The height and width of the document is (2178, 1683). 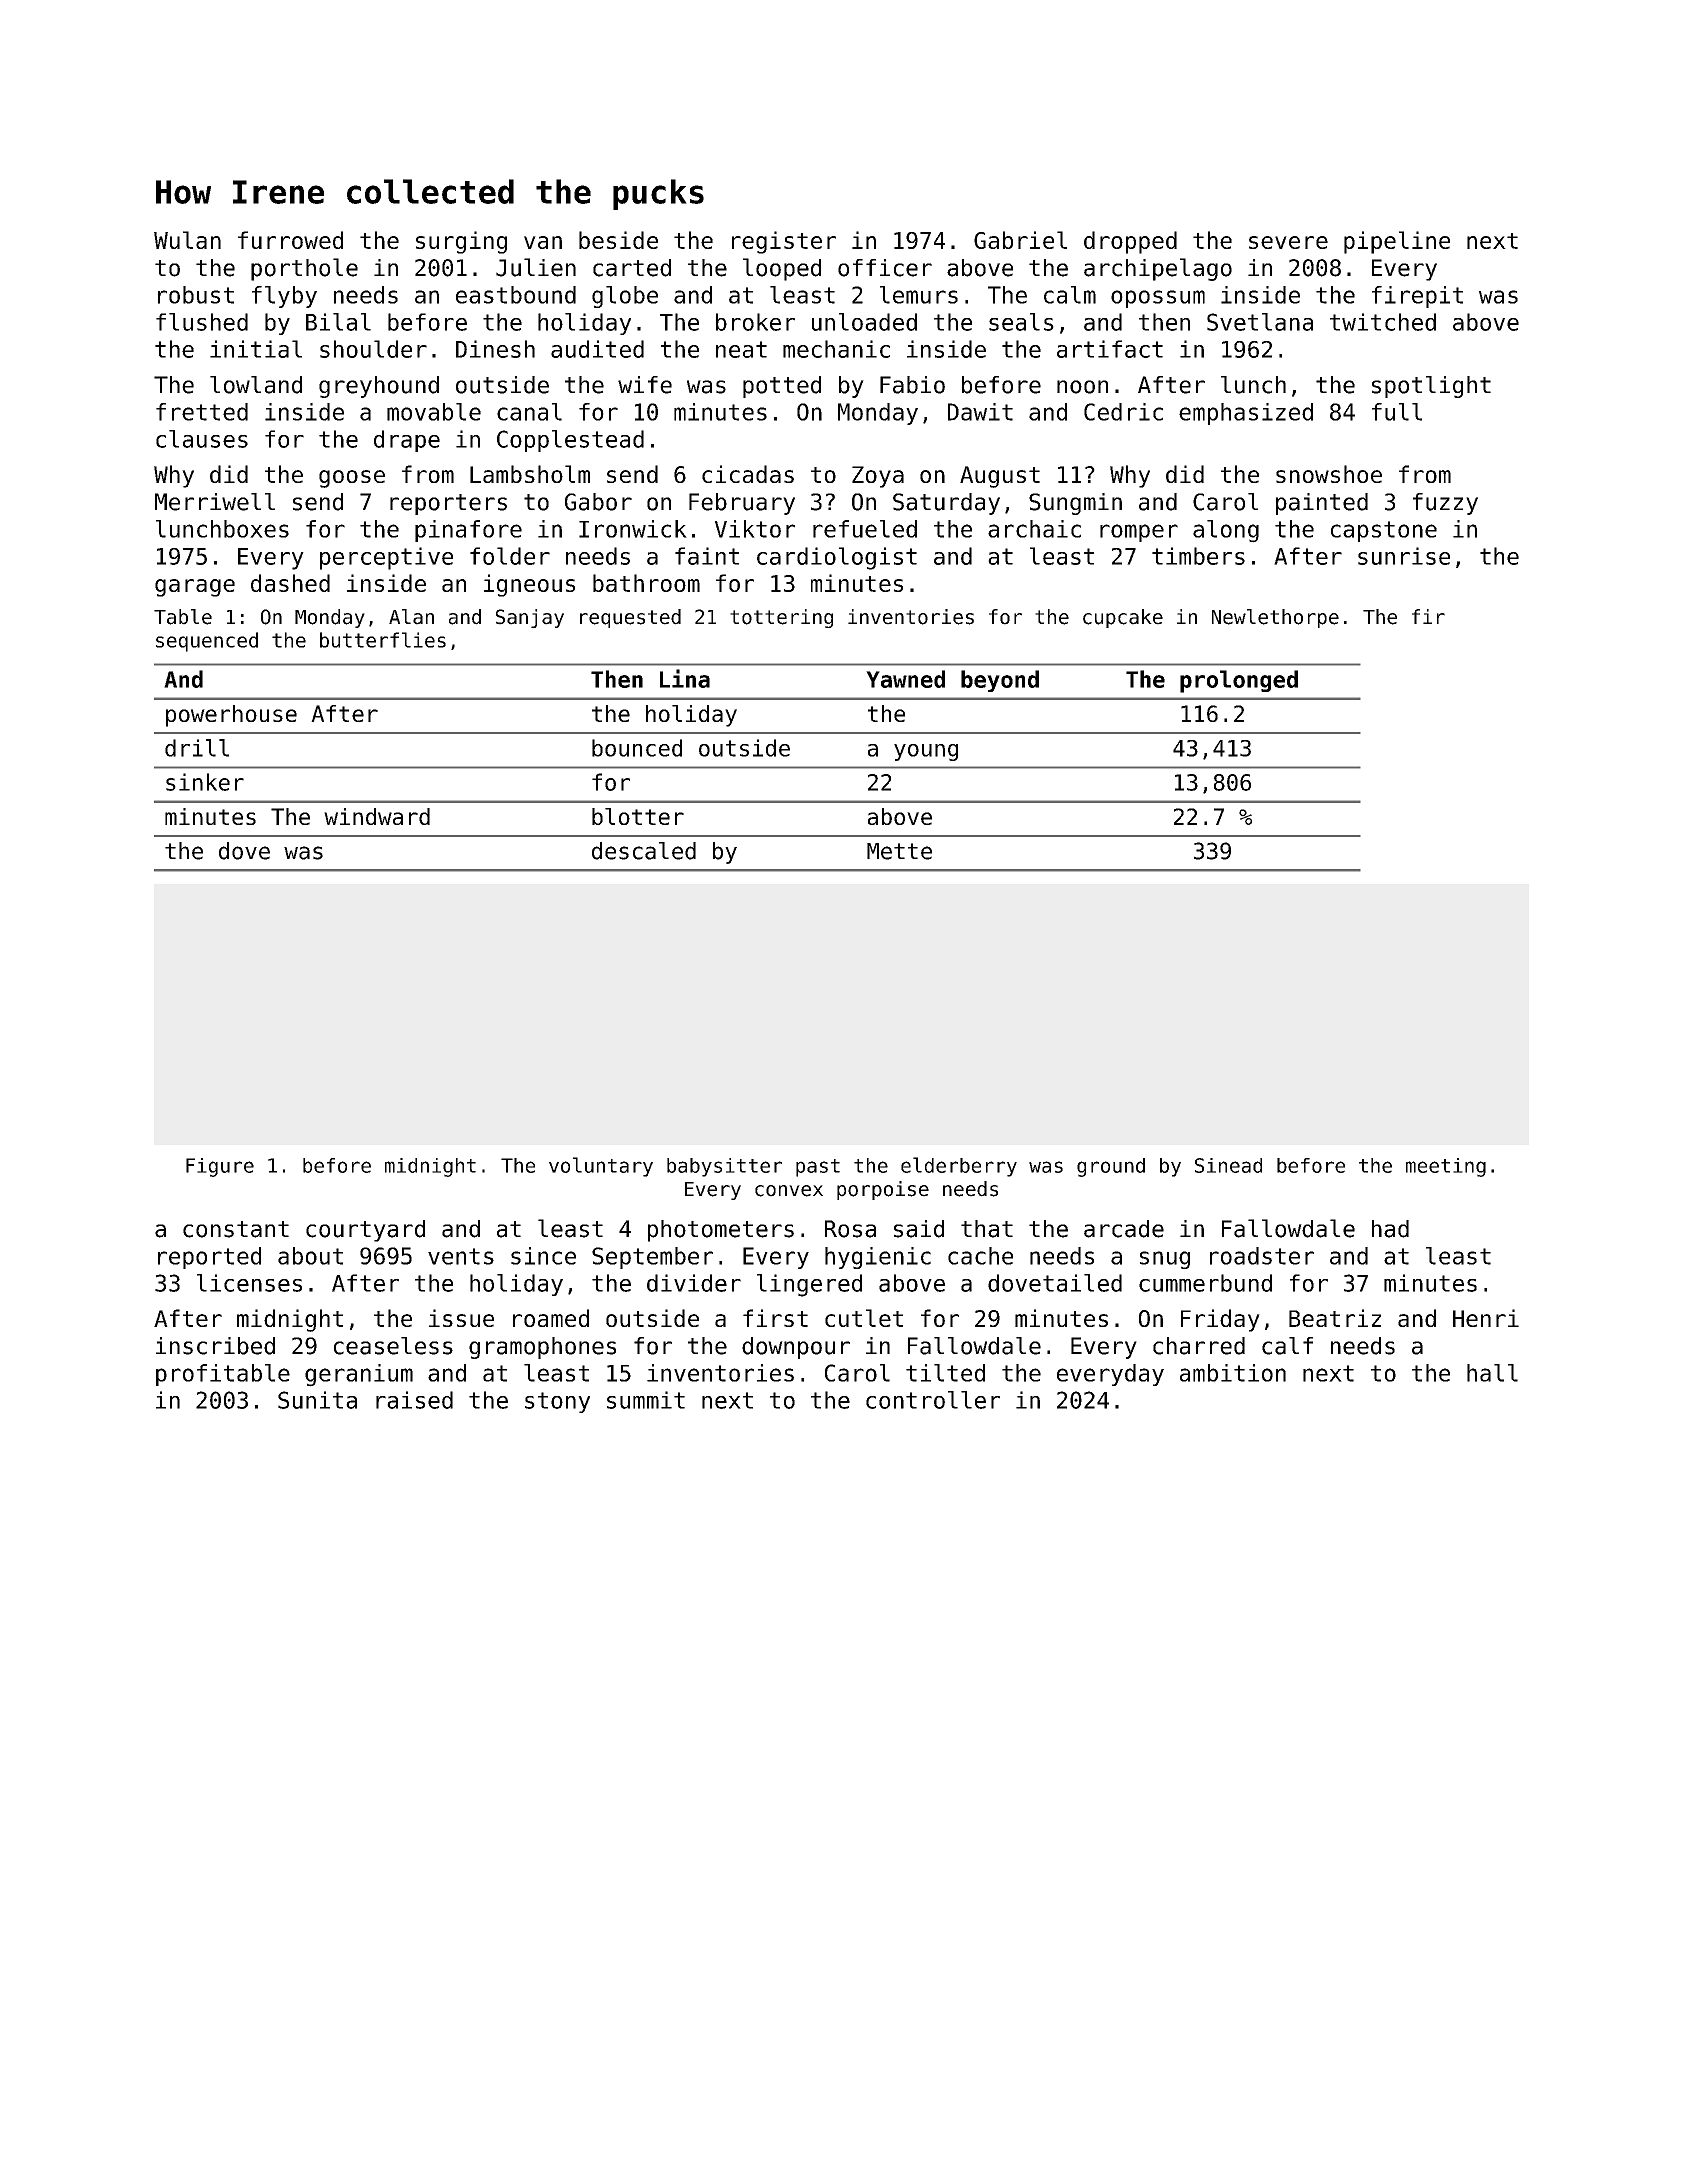 I want to click on firepit, so click(x=1417, y=297).
